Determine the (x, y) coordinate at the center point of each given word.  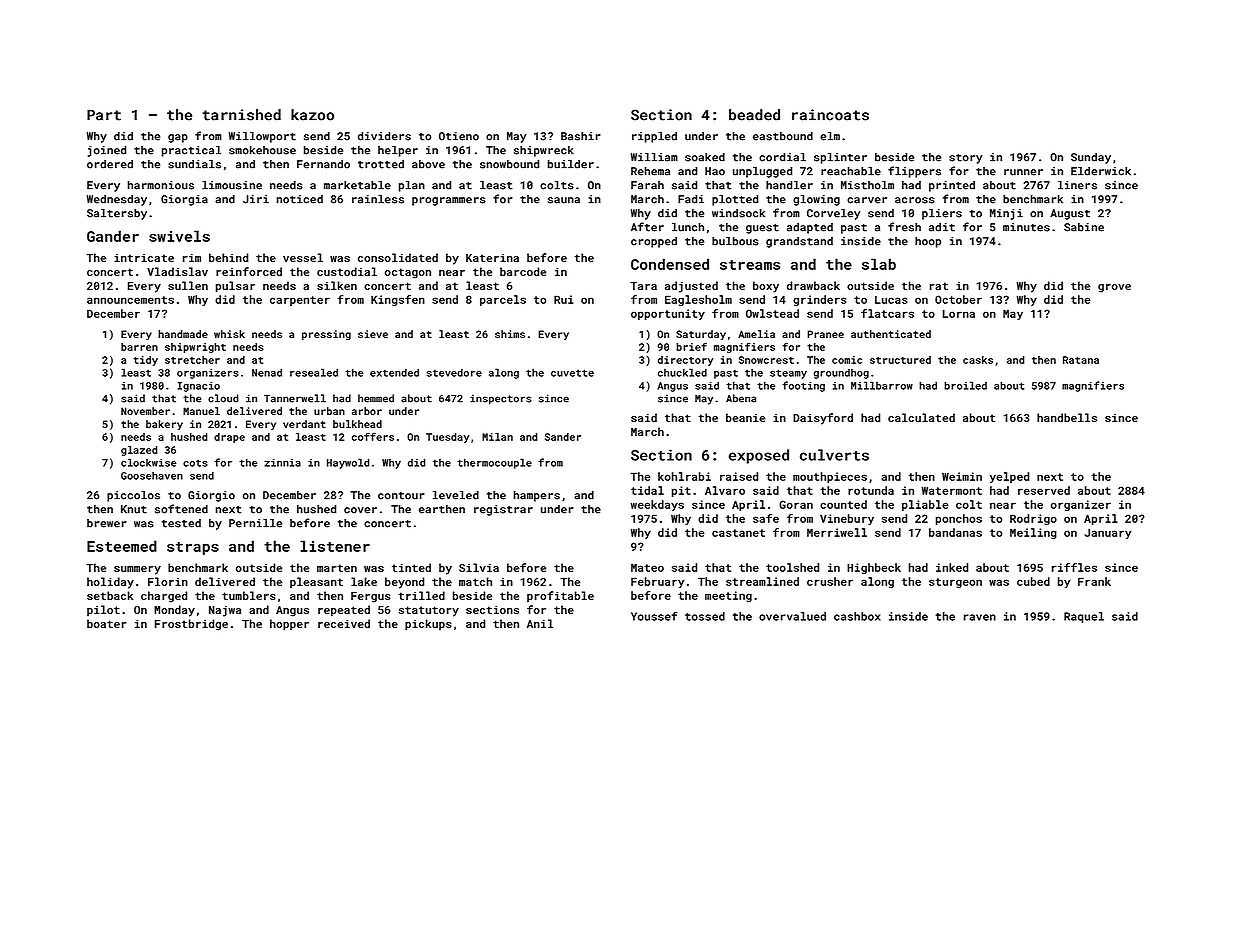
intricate (144, 258)
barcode (523, 271)
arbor (367, 411)
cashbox (857, 616)
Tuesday (447, 438)
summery (137, 570)
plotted (735, 200)
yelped (1009, 477)
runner (1023, 172)
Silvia (479, 567)
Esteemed (122, 546)
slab (879, 264)
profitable (560, 597)
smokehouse (262, 150)
